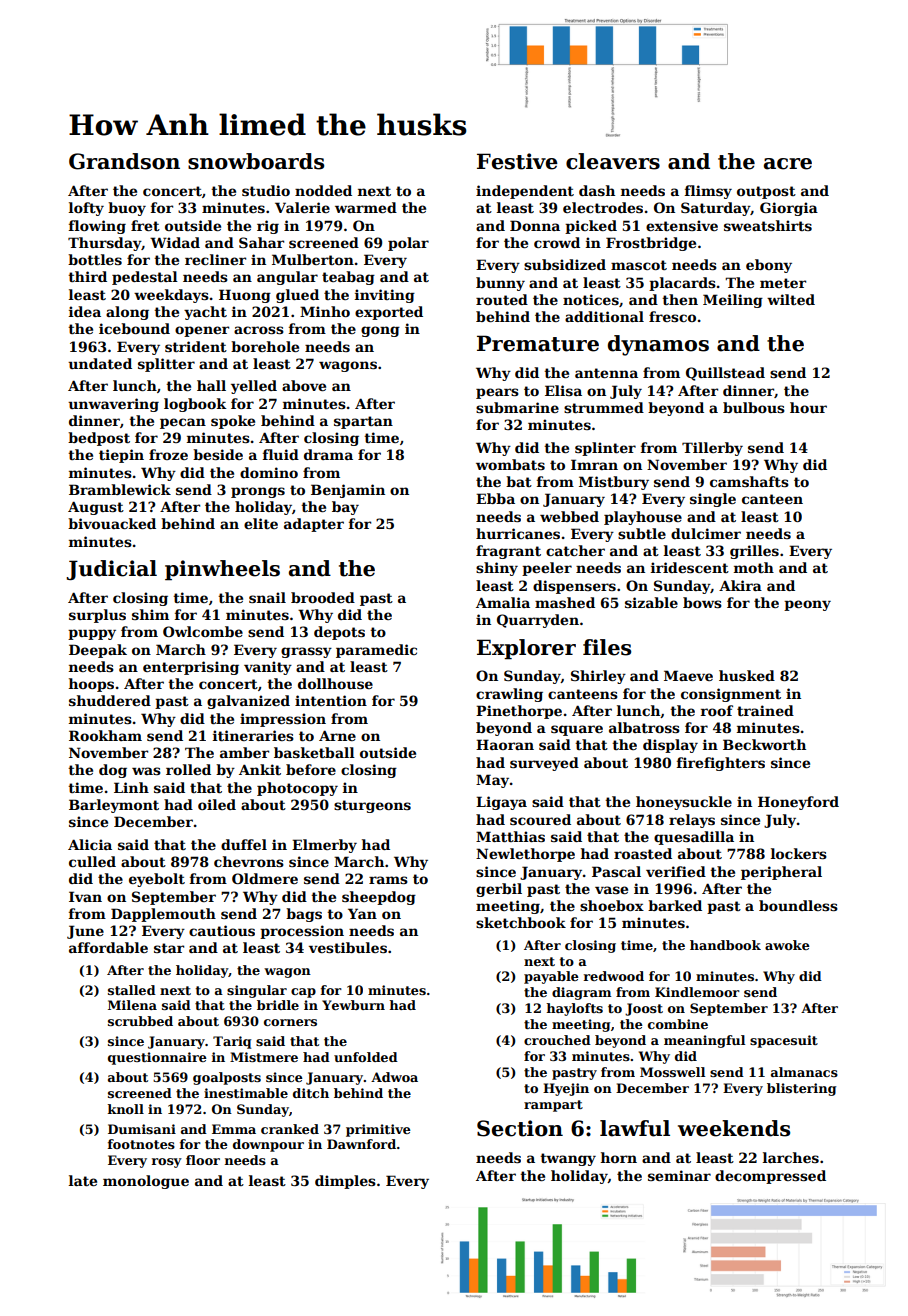 This screenshot has height=1316, width=908. I want to click on puppy, so click(92, 634).
